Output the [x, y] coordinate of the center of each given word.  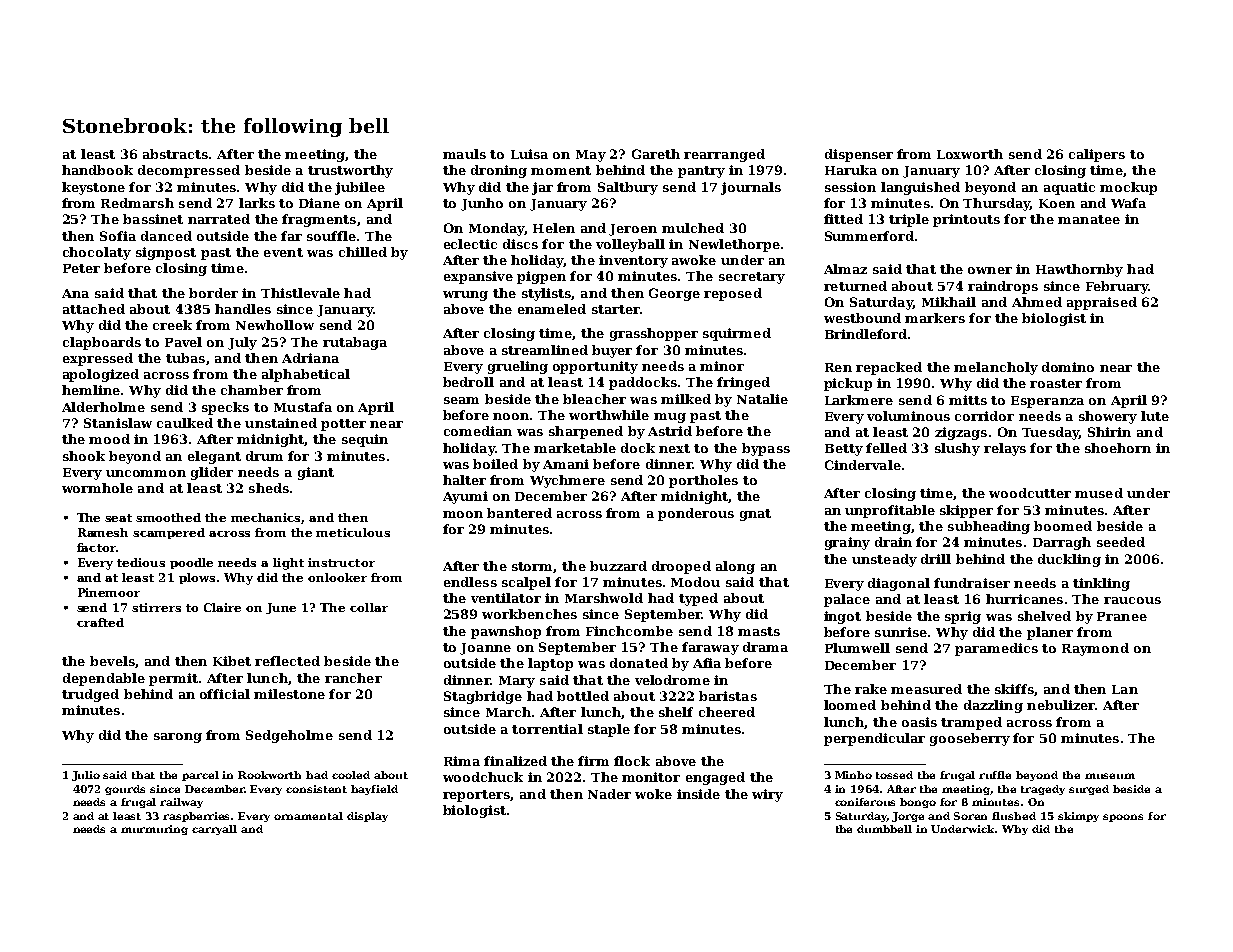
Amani [566, 464]
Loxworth [970, 154]
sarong [178, 738]
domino [1068, 367]
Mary [517, 682]
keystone [93, 188]
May [591, 156]
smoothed [168, 517]
